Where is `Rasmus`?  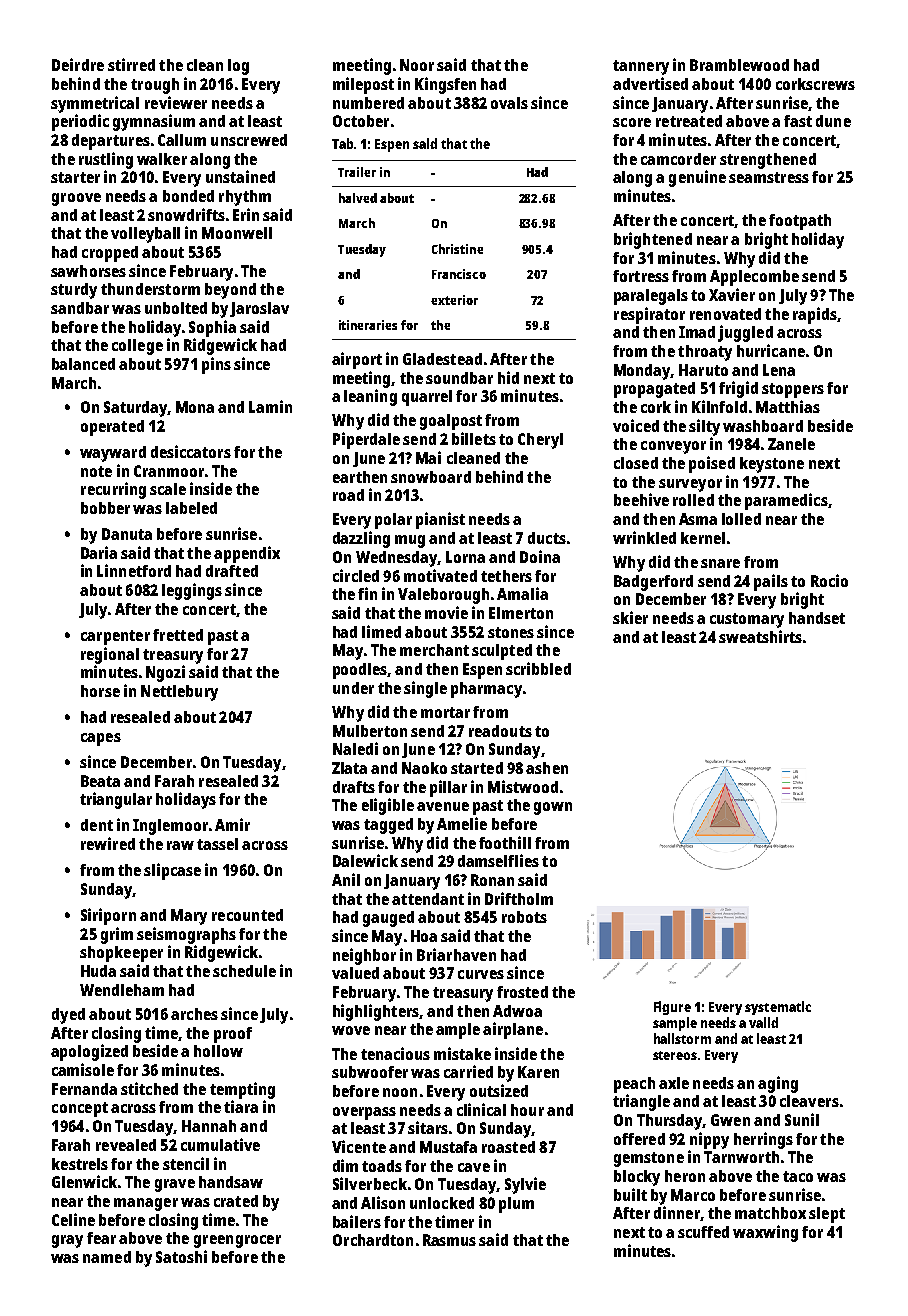
Rasmus is located at coordinates (449, 1240).
